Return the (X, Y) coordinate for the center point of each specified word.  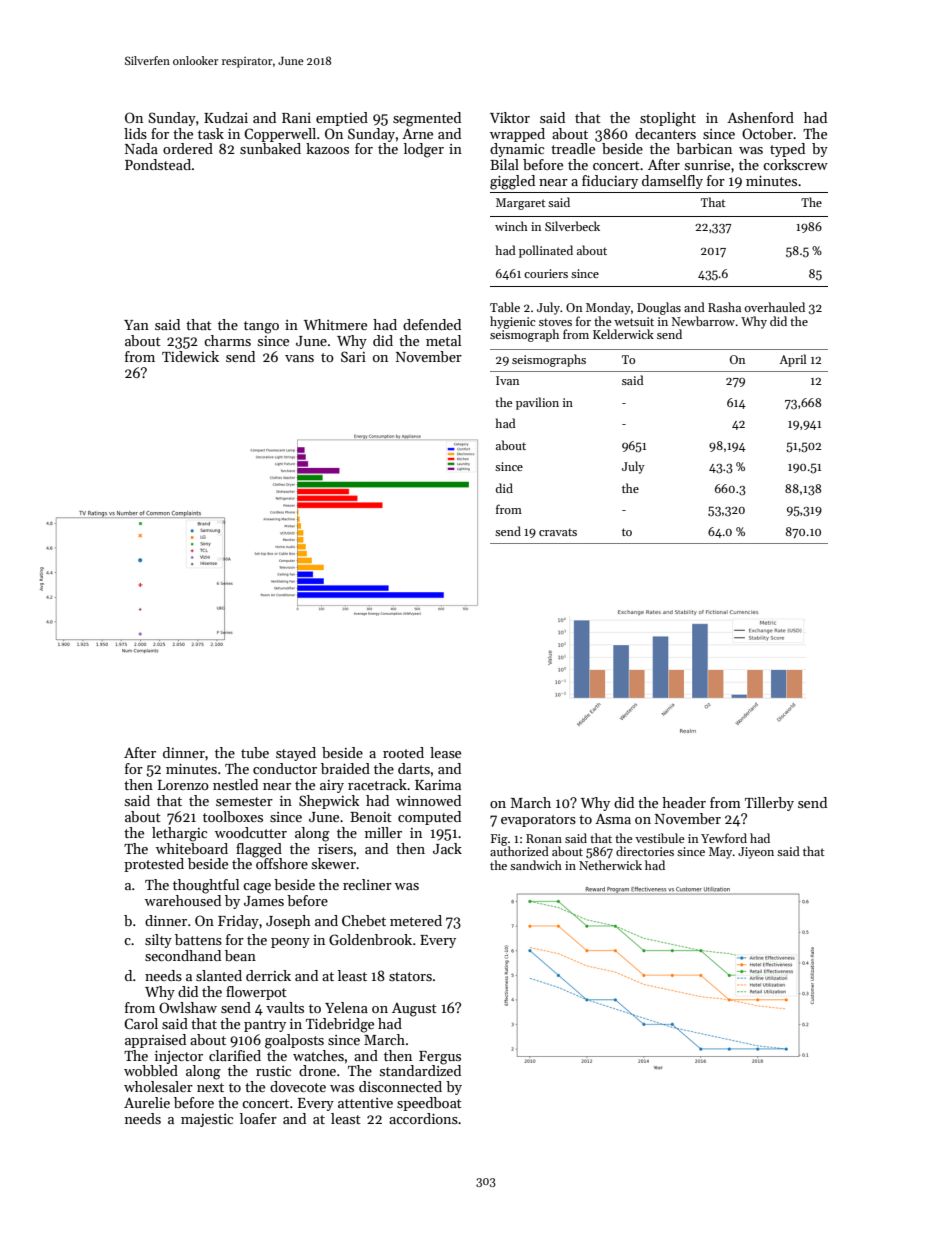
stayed (296, 754)
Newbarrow (703, 321)
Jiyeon (756, 853)
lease (445, 752)
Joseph (288, 922)
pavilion (537, 403)
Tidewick (190, 356)
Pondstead (158, 164)
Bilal (504, 164)
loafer (258, 1118)
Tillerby (769, 804)
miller (383, 832)
